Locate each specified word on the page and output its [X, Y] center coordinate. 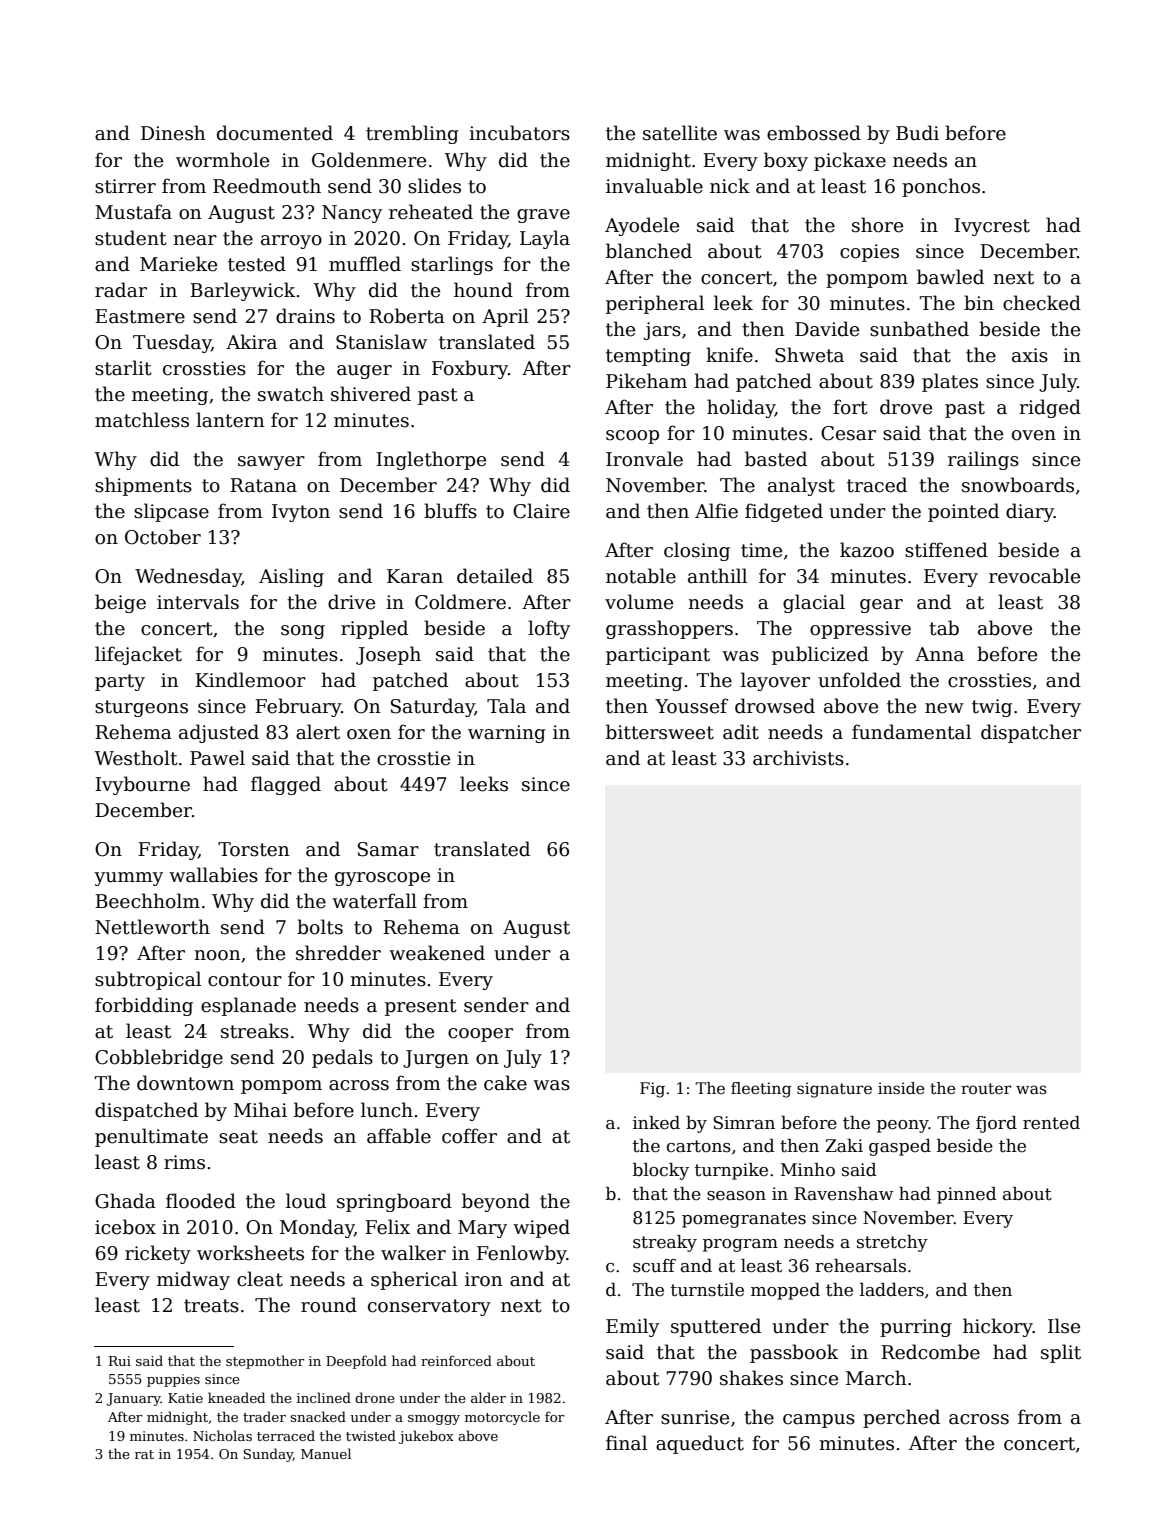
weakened [437, 953]
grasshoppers [669, 629]
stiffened [946, 550]
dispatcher [1031, 733]
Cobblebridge [159, 1058]
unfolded [859, 680]
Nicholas [222, 1435]
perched [901, 1418]
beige [120, 603]
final [626, 1443]
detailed [495, 576]
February [298, 707]
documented [275, 133]
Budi [917, 133]
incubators [519, 133]
